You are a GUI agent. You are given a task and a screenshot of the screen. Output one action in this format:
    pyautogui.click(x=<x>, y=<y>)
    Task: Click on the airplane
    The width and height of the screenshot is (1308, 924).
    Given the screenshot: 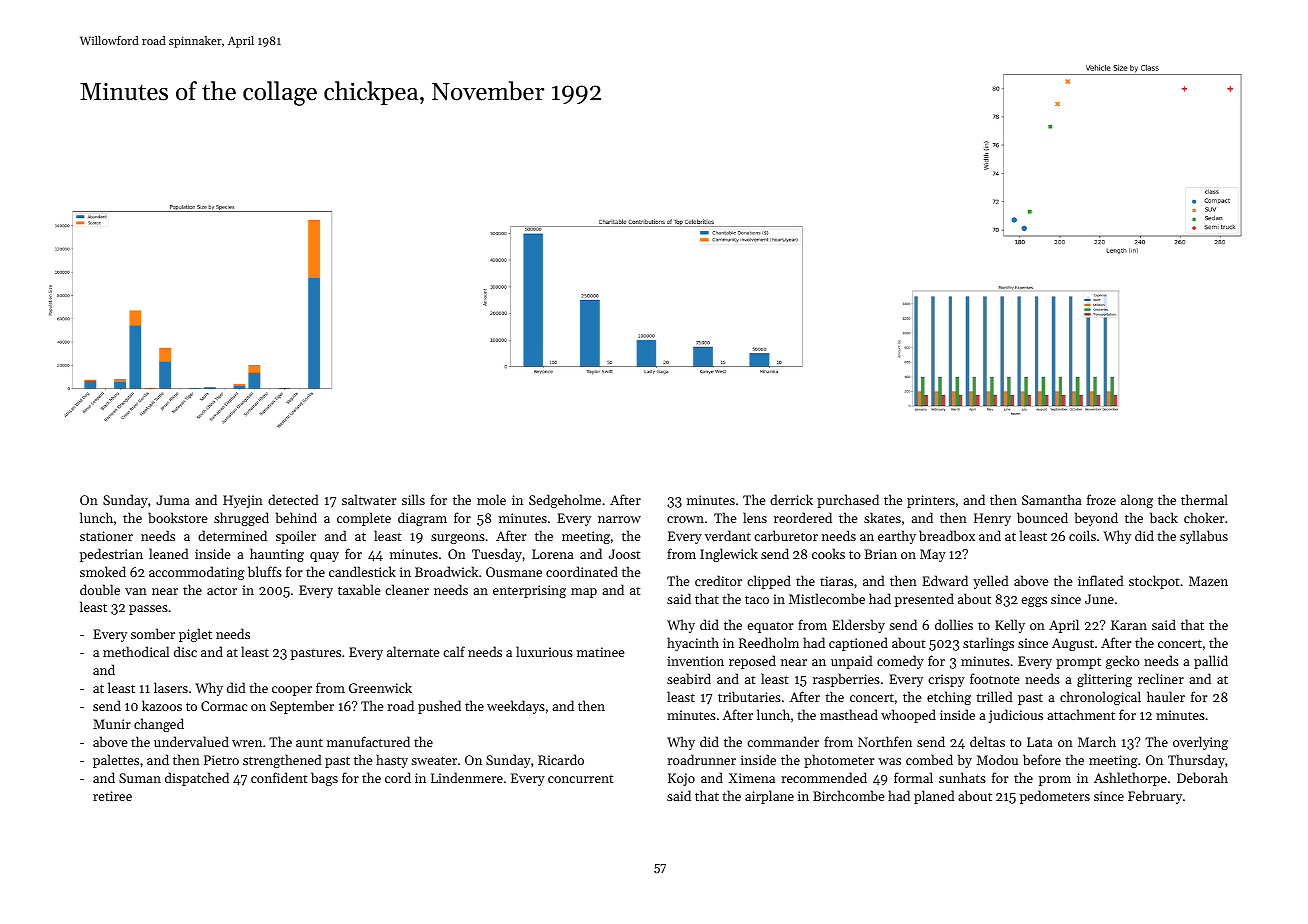 What is the action you would take?
    pyautogui.click(x=769, y=797)
